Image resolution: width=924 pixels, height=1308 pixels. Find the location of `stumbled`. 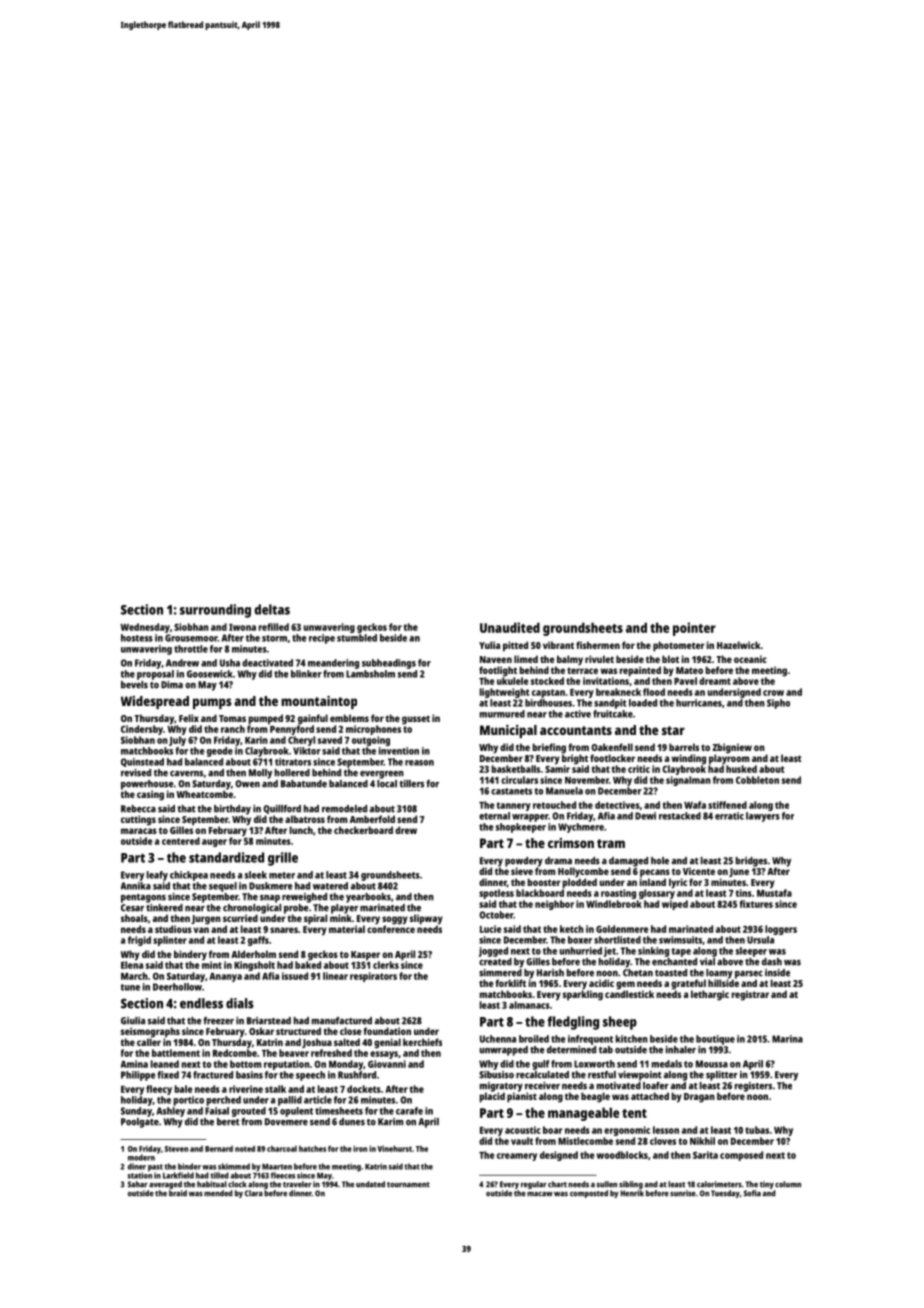

stumbled is located at coordinates (357, 638).
